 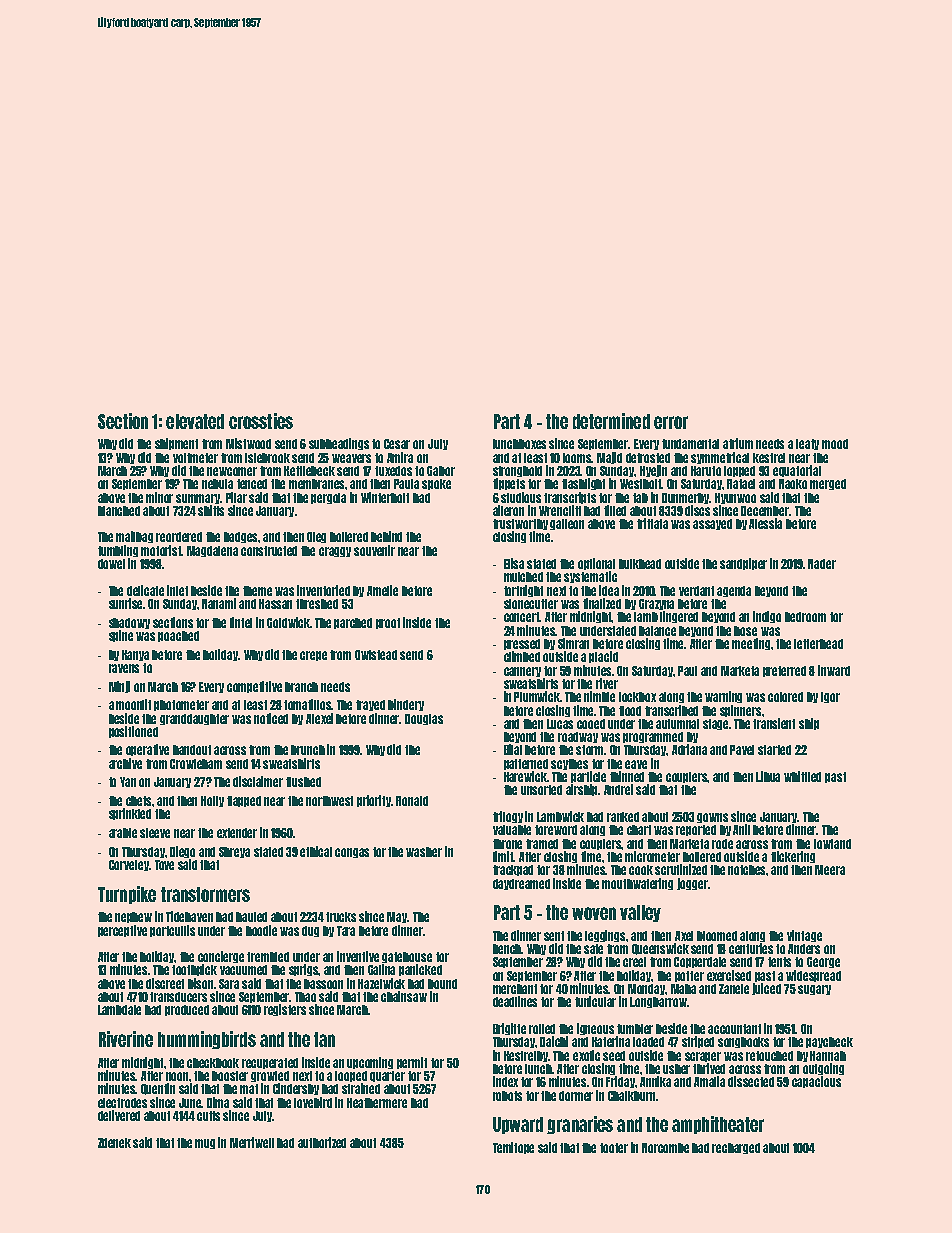 What do you see at coordinates (611, 421) in the screenshot?
I see `determined` at bounding box center [611, 421].
